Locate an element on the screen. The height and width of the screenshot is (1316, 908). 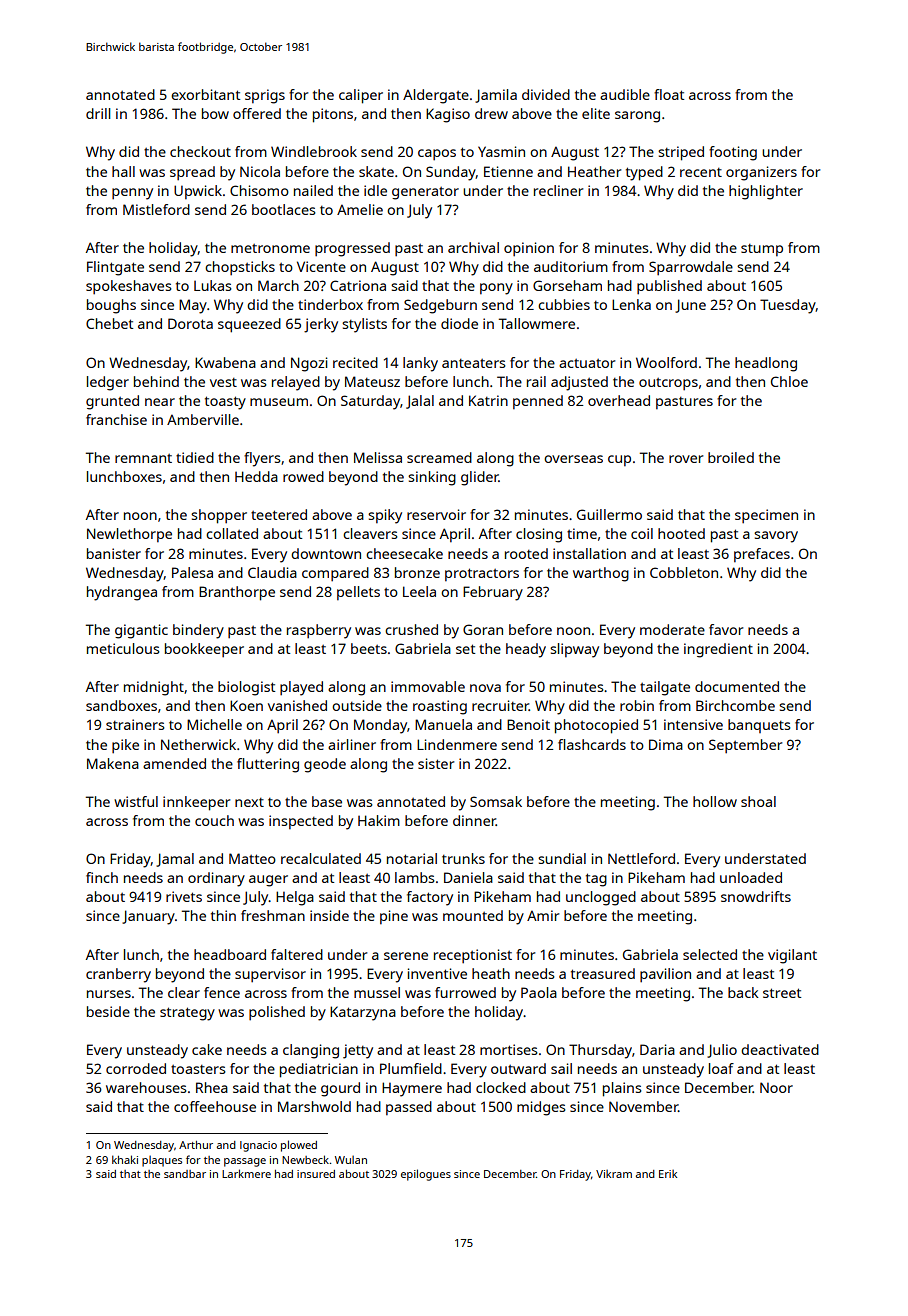
sandbar is located at coordinates (185, 1174).
